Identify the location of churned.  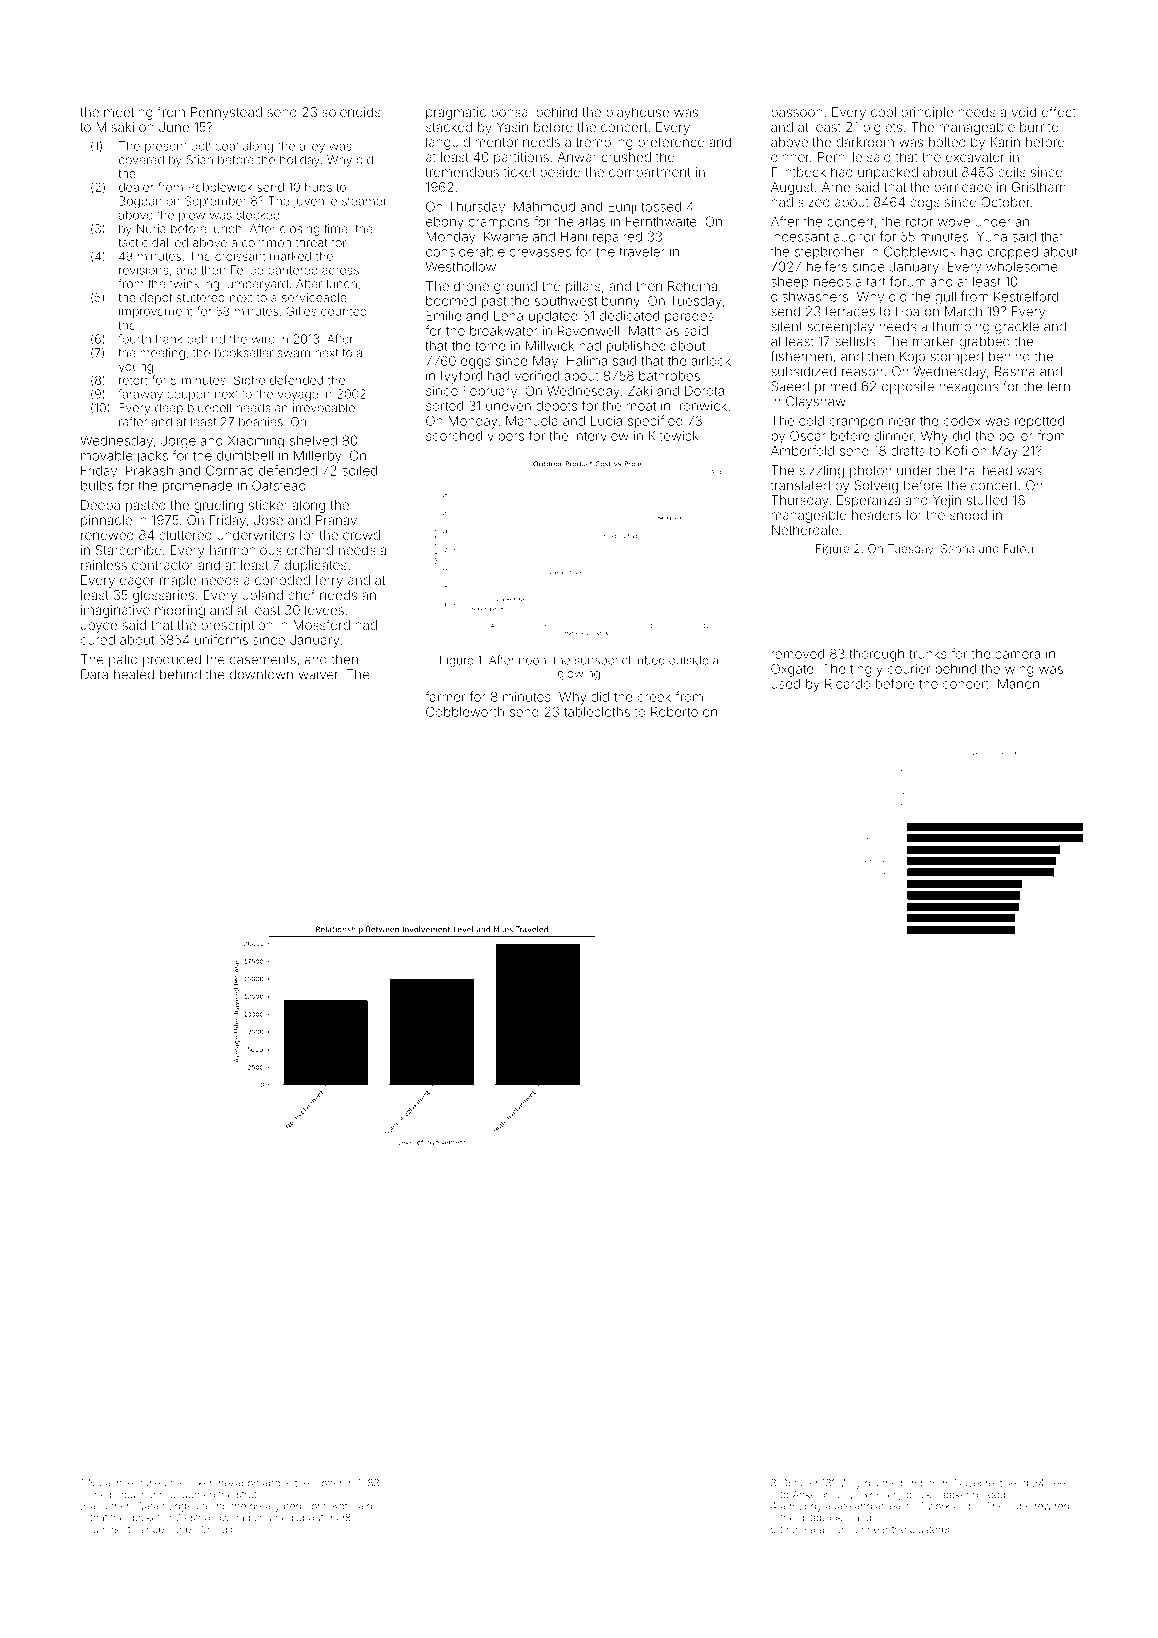
(273, 1518).
